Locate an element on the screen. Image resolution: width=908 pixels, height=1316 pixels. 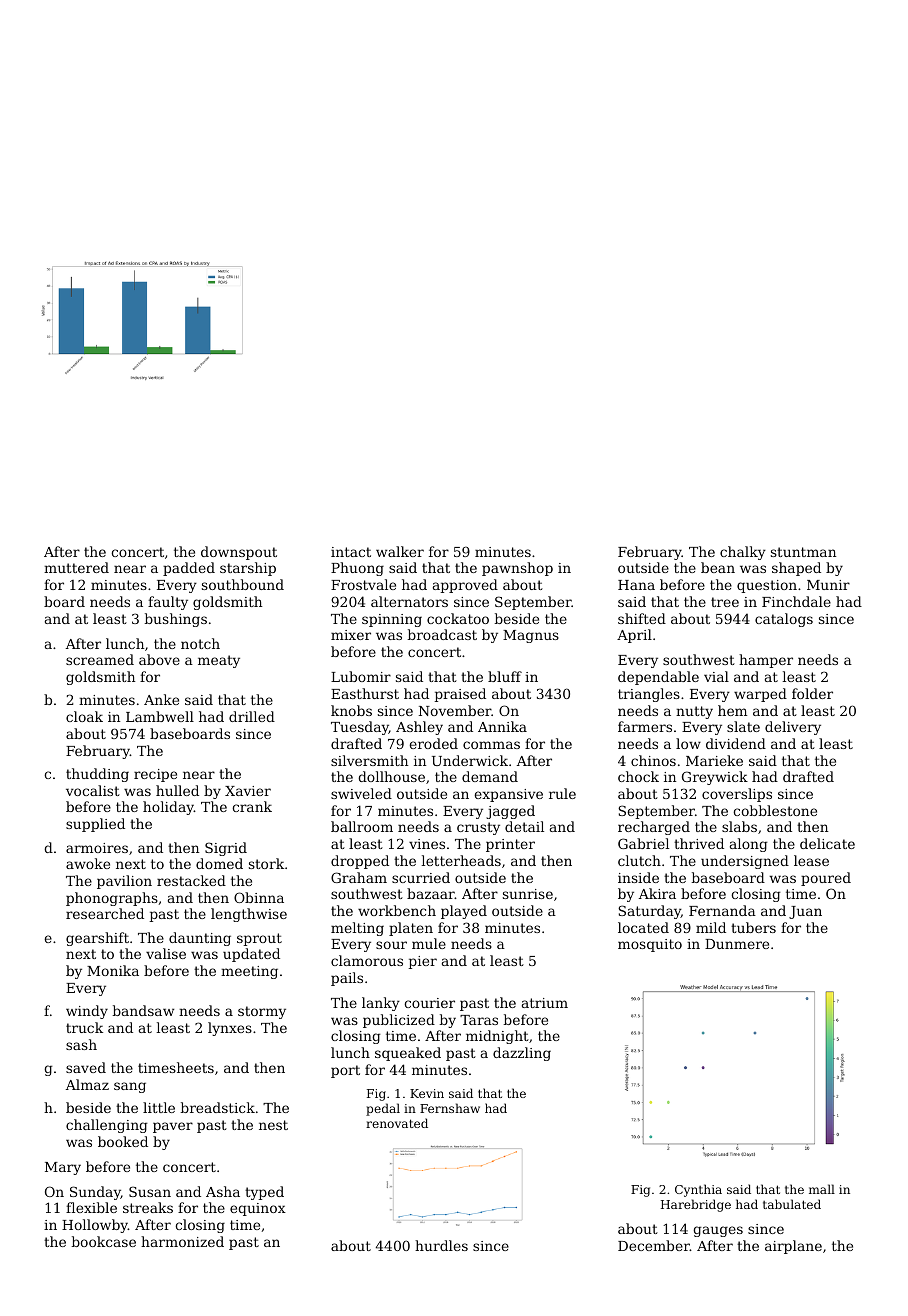
jagged is located at coordinates (510, 812).
